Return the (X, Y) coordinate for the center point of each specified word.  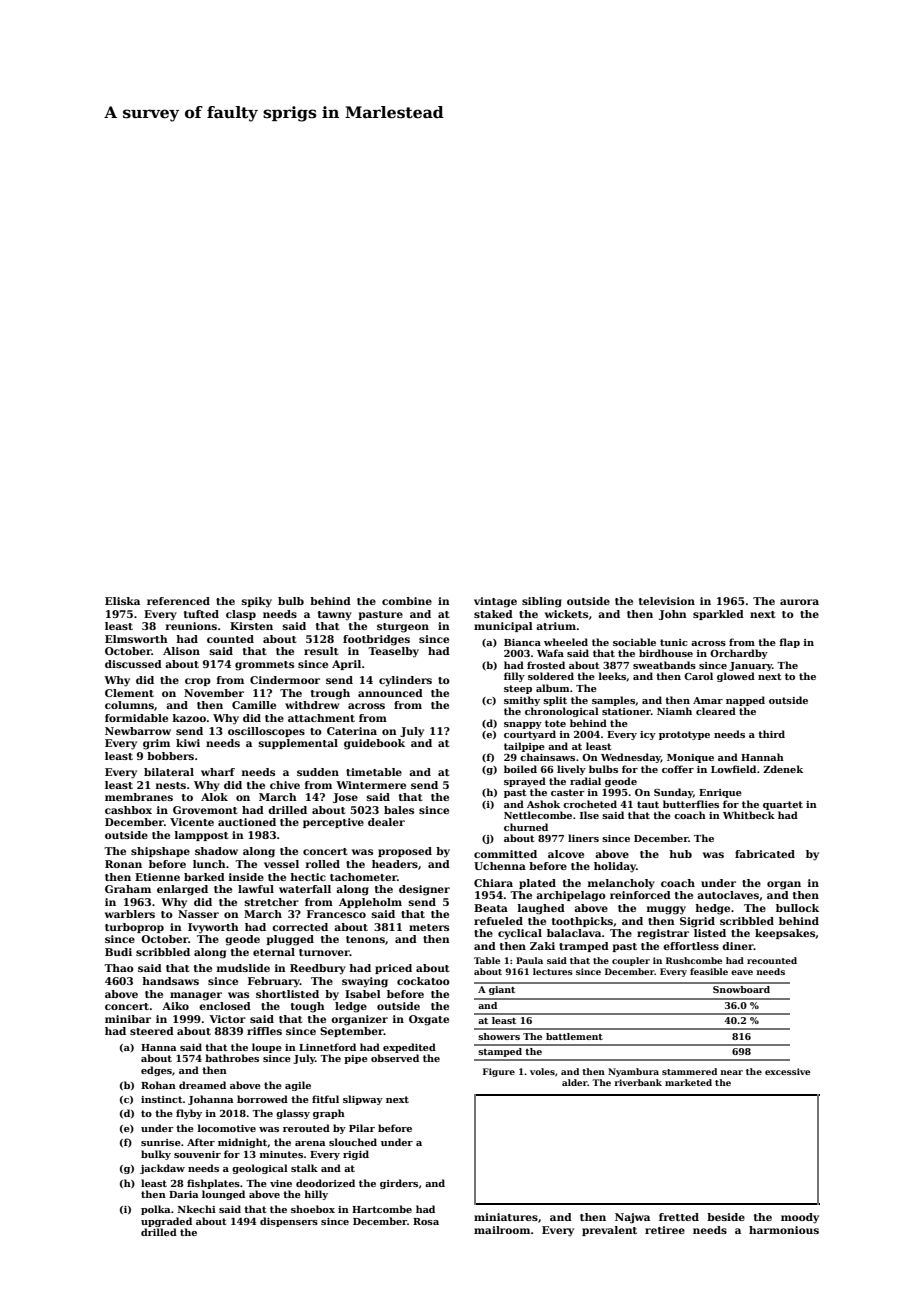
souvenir (197, 1154)
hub (681, 854)
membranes (139, 797)
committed (505, 854)
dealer (386, 822)
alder (574, 1082)
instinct (162, 1099)
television (667, 601)
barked (204, 877)
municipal (503, 627)
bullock (797, 908)
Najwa (632, 1218)
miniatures (506, 1217)
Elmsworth (136, 639)
